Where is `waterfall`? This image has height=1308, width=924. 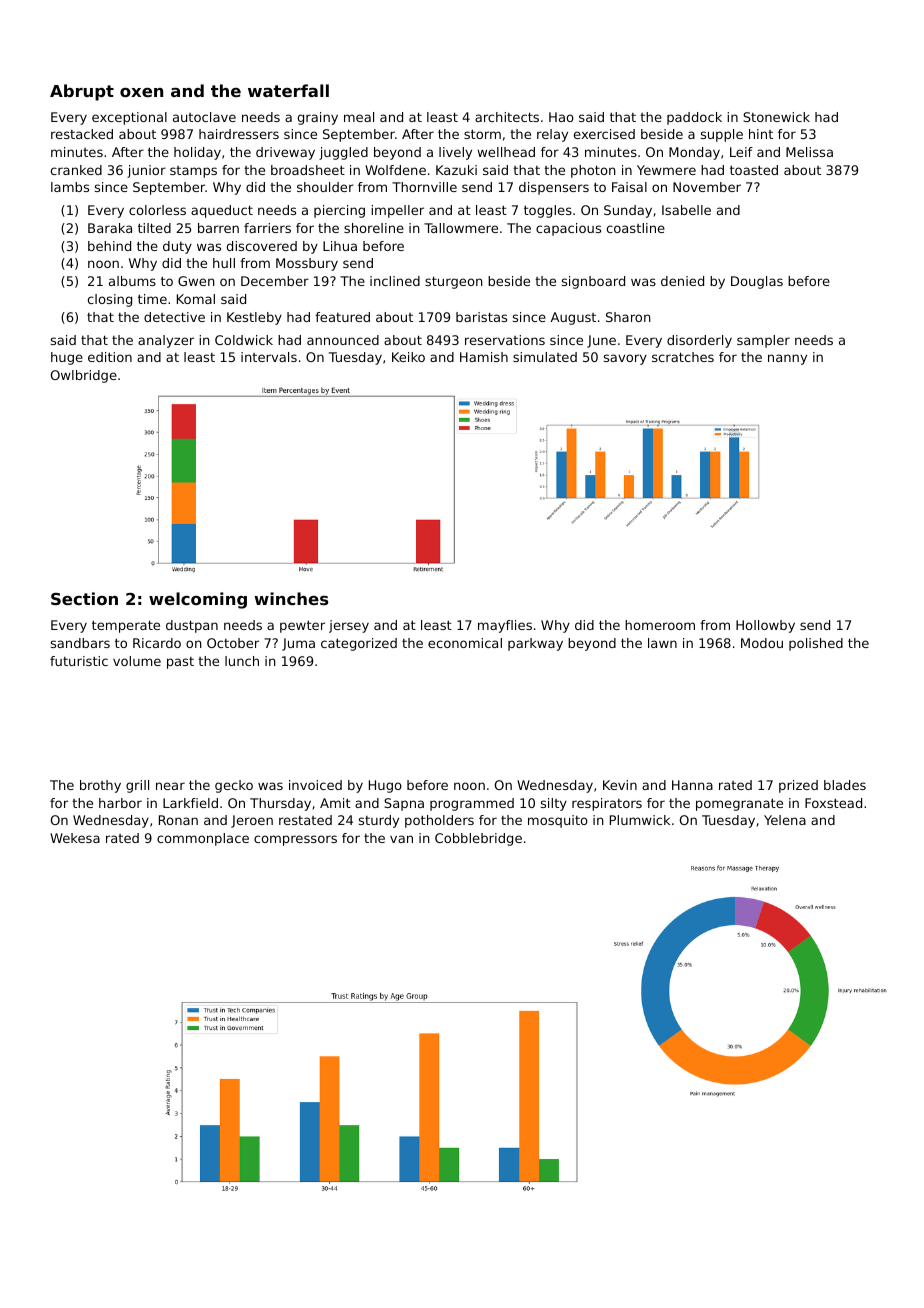 waterfall is located at coordinates (288, 90).
